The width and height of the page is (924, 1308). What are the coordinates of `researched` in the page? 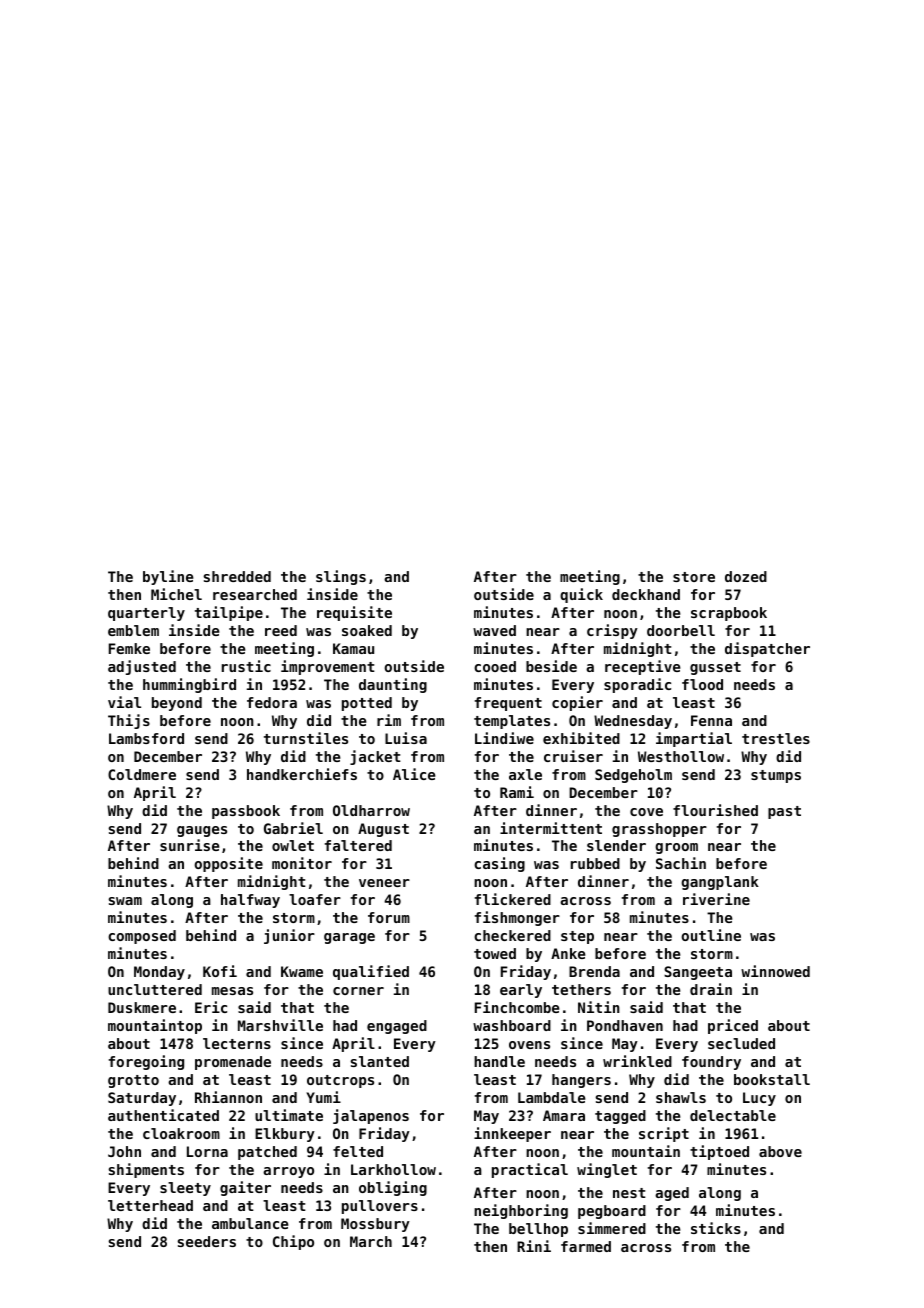 It's located at (255, 594).
